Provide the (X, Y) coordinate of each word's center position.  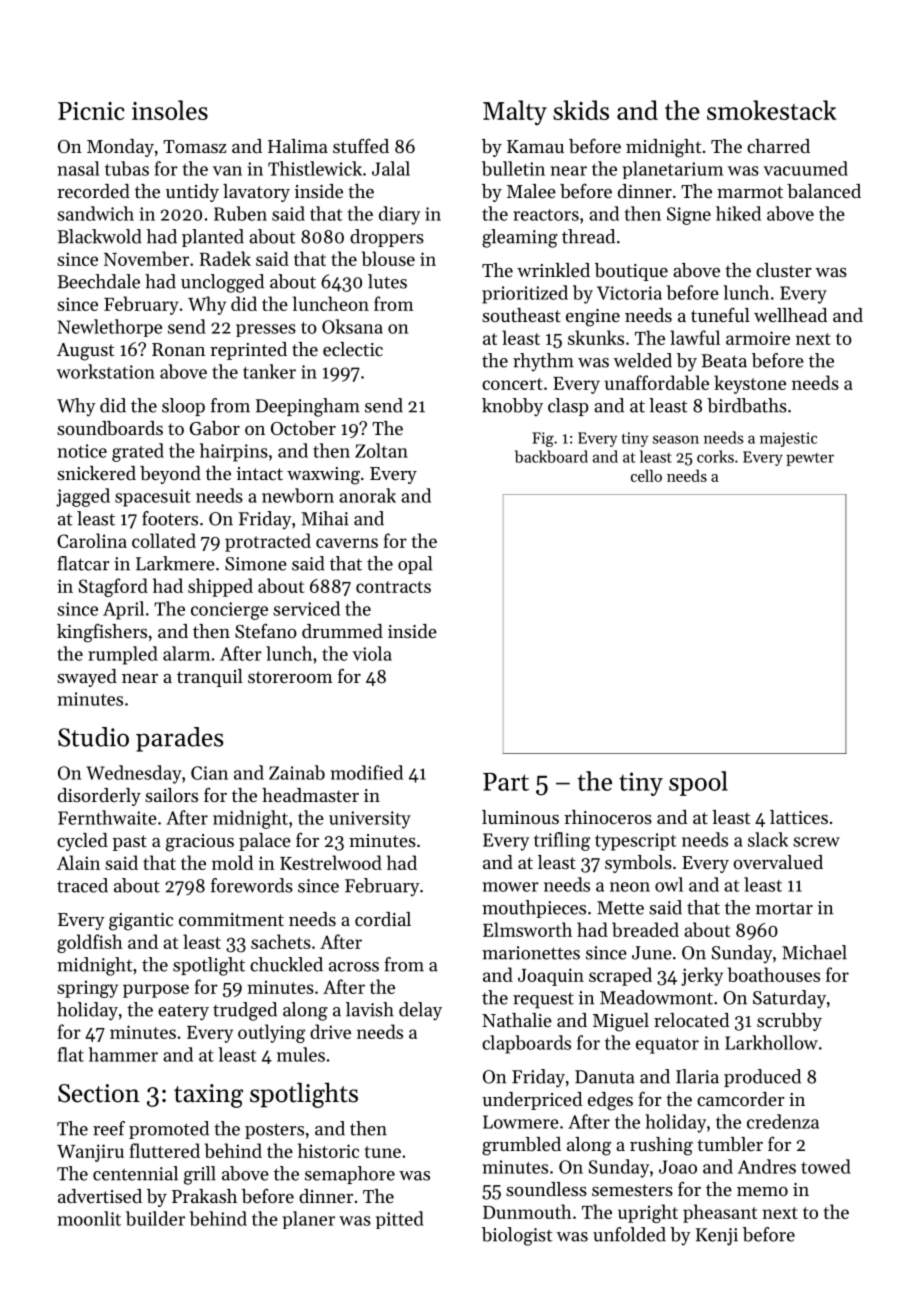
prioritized (525, 294)
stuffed (361, 145)
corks (715, 456)
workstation (106, 371)
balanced (824, 191)
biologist (517, 1236)
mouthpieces (534, 909)
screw (816, 842)
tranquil (210, 678)
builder (155, 1218)
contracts (393, 587)
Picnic (91, 111)
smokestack (772, 110)
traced (82, 885)
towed (826, 1166)
